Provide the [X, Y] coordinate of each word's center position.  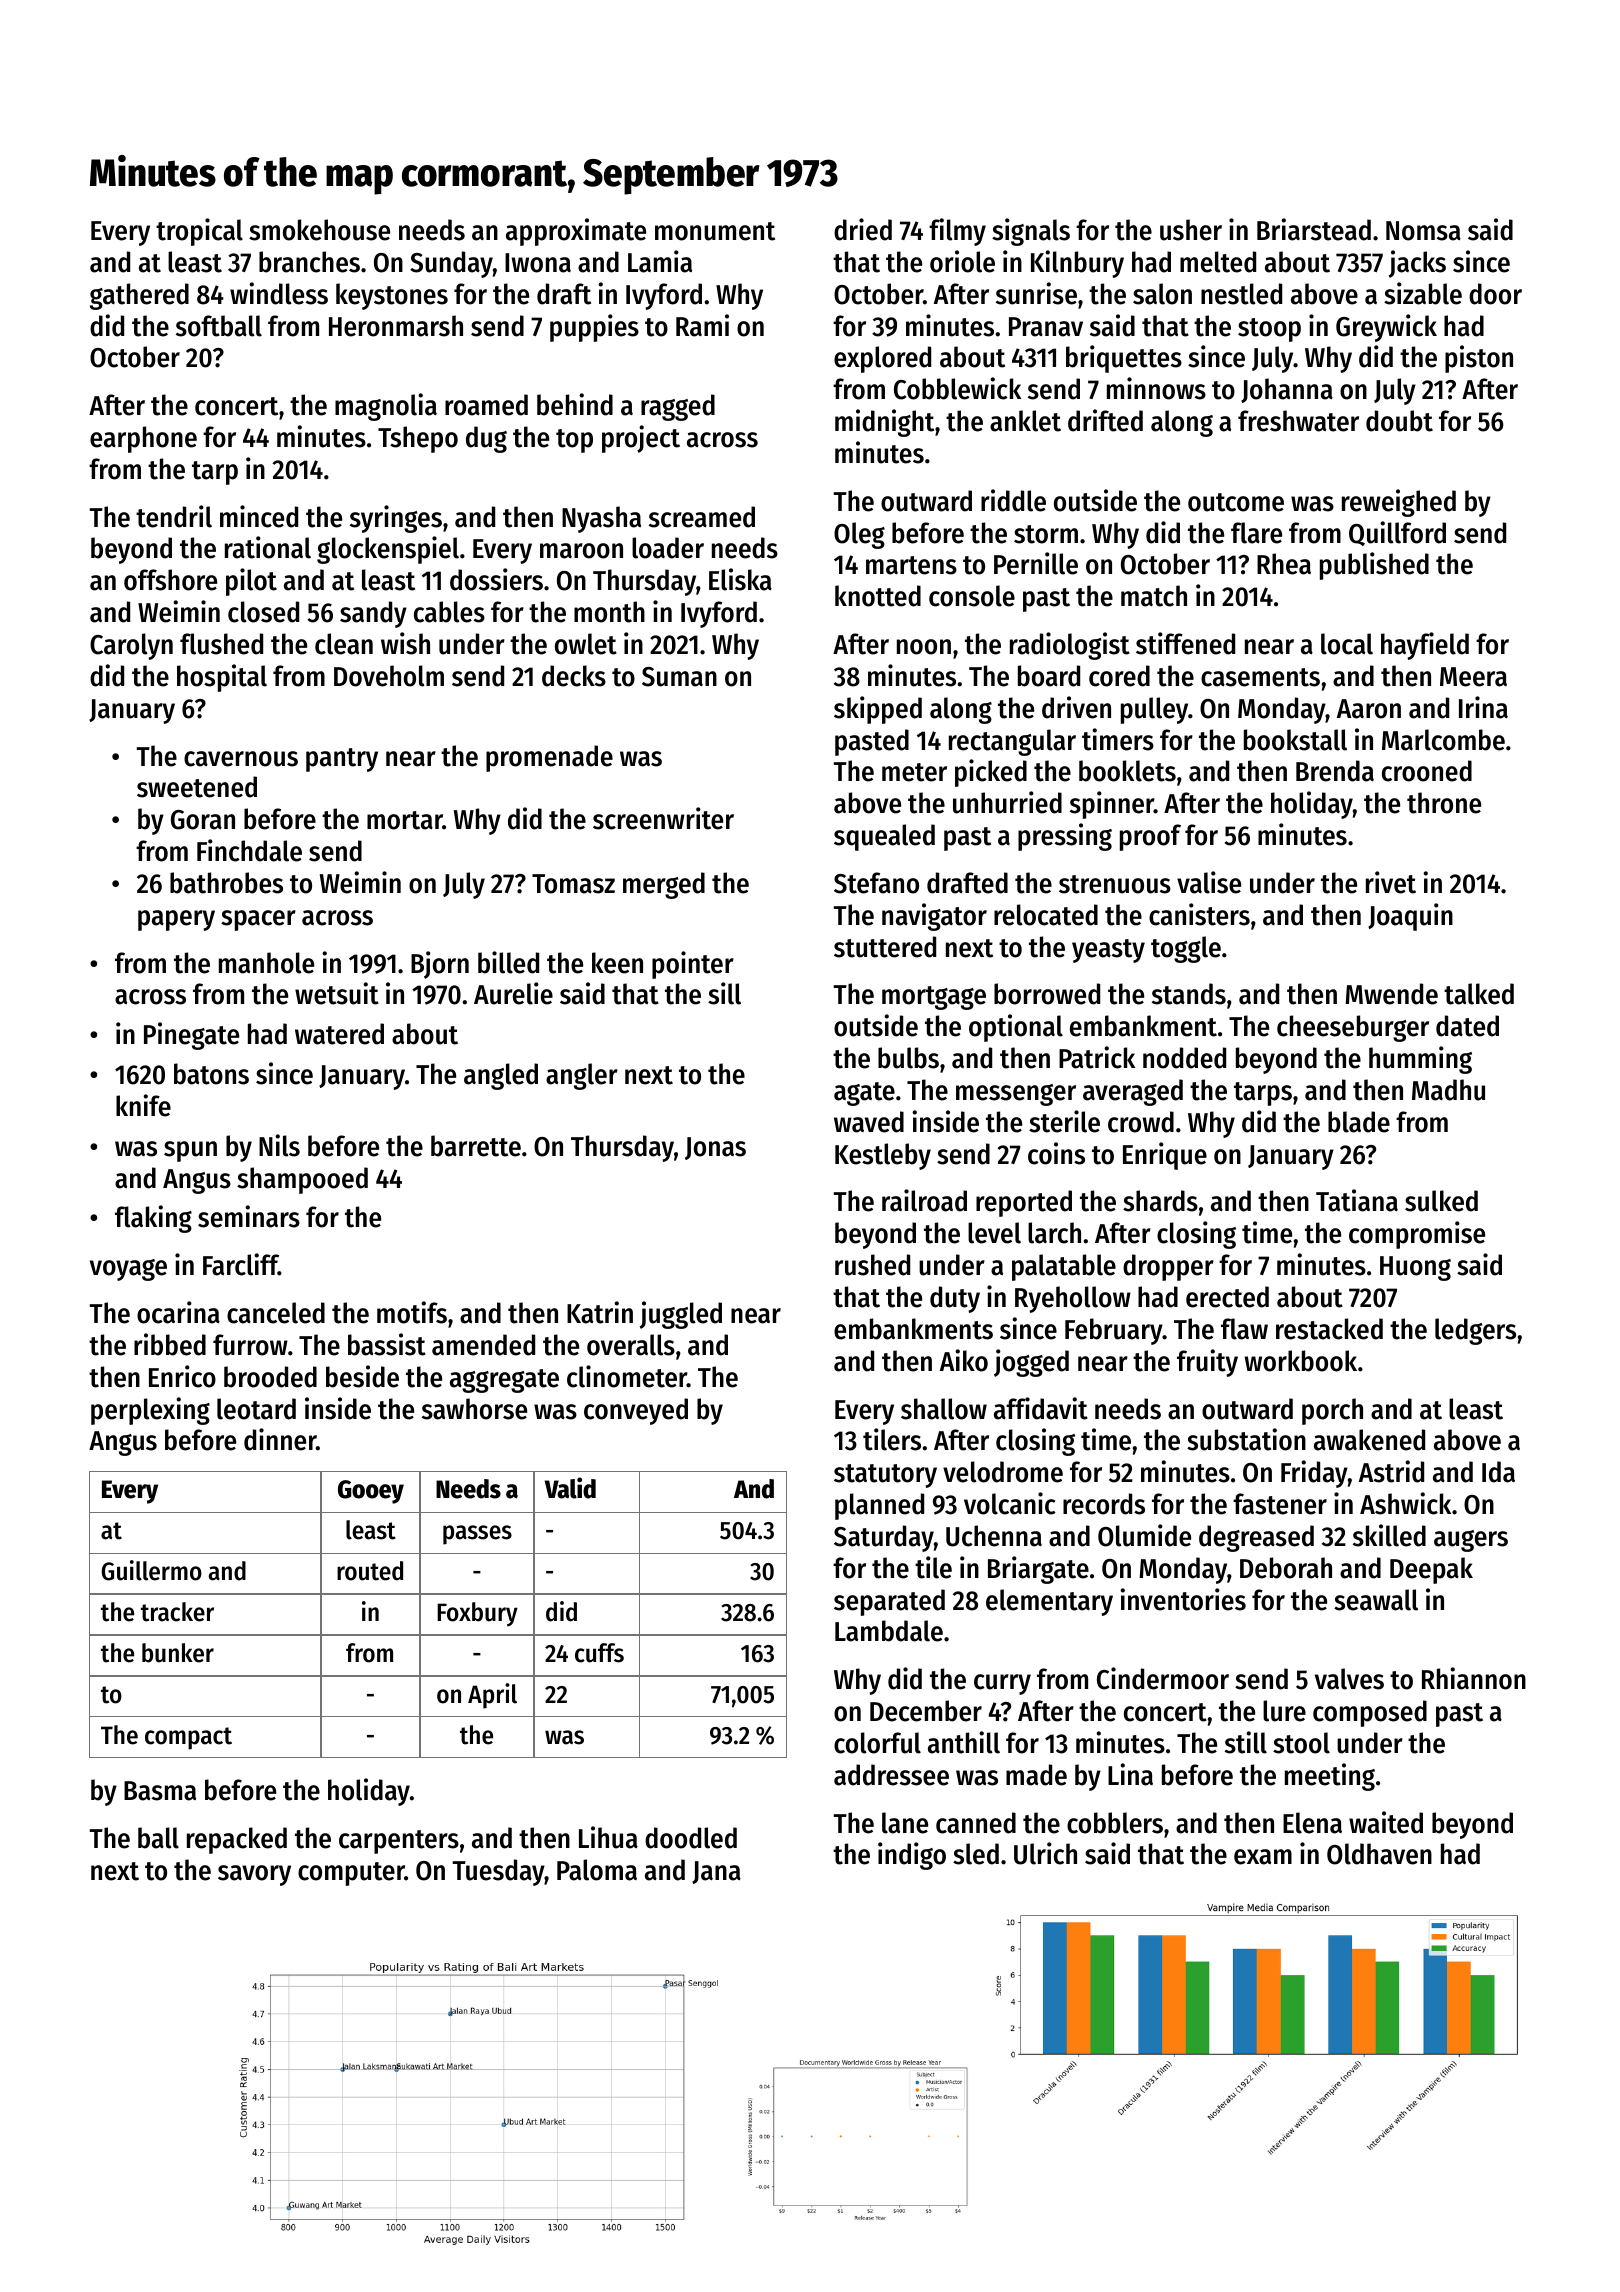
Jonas [715, 1148]
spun [190, 1151]
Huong [1415, 1268]
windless [279, 293]
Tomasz [573, 884]
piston [1479, 359]
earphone [143, 439]
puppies [594, 328]
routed [370, 1571]
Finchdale [249, 850]
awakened [1369, 1440]
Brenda [1335, 771]
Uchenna [994, 1536]
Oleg [859, 535]
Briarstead [1314, 229]
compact [188, 1738]
